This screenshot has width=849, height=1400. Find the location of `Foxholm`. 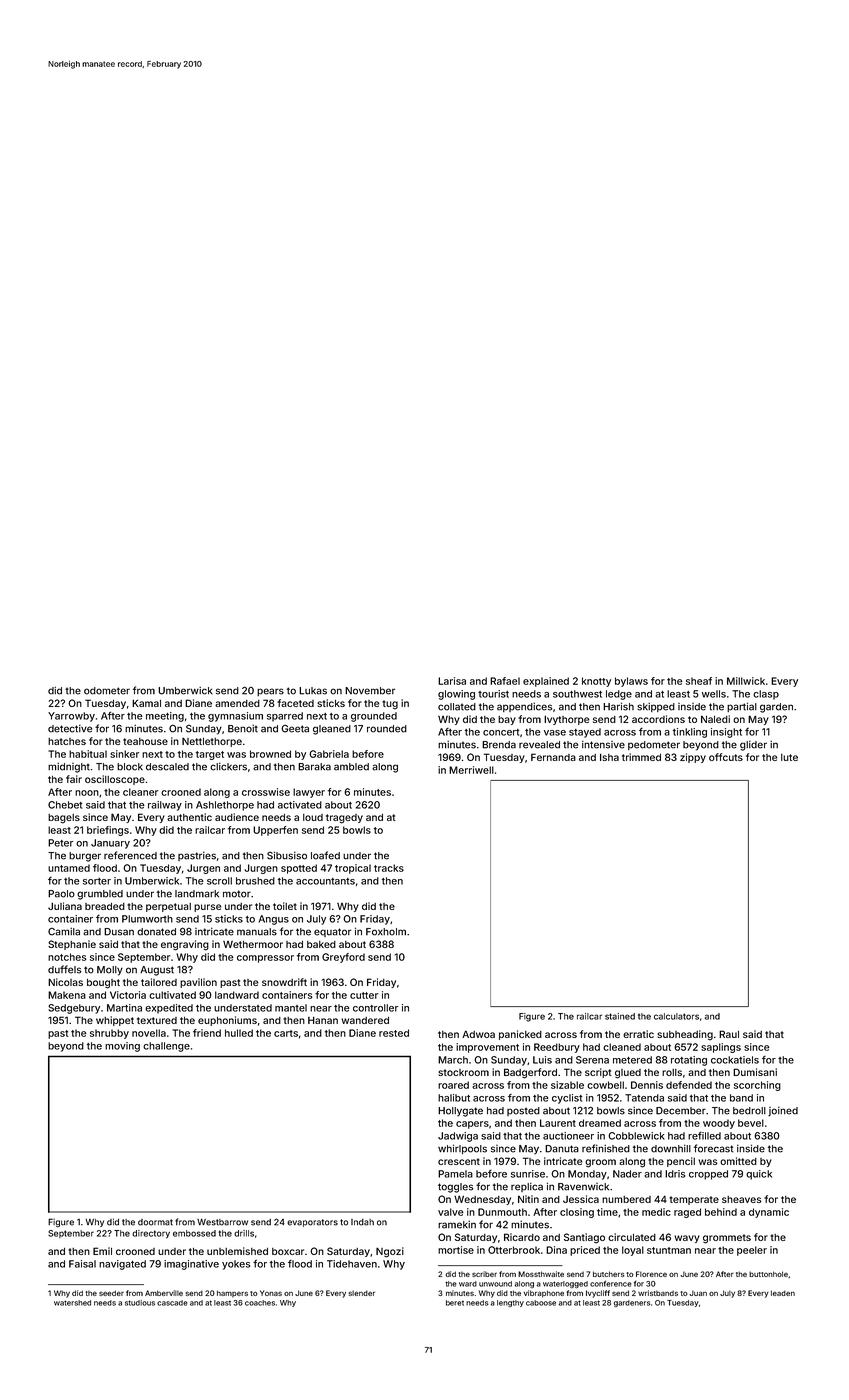

Foxholm is located at coordinates (386, 932).
